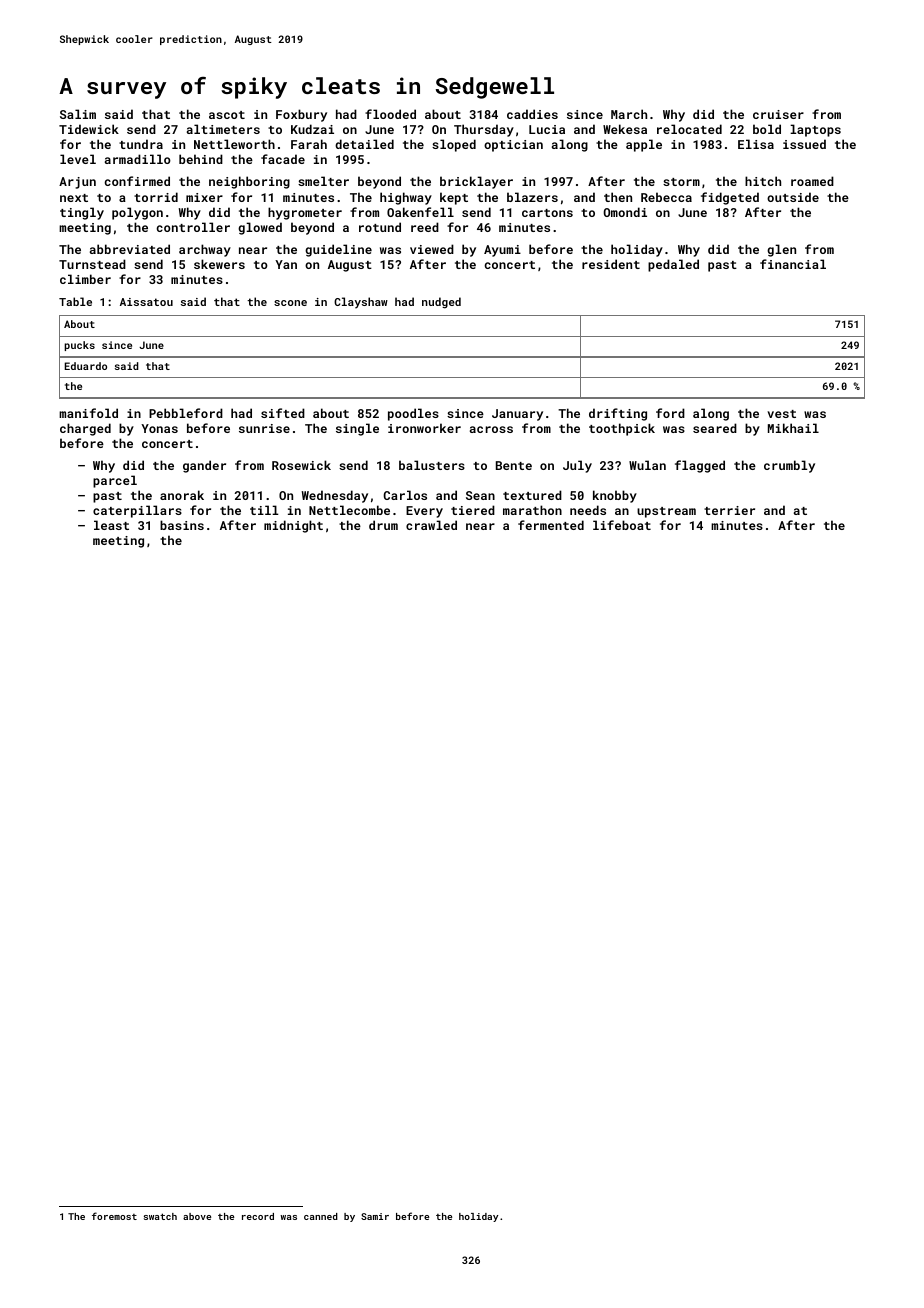 This screenshot has height=1308, width=924. What do you see at coordinates (115, 481) in the screenshot?
I see `parcel` at bounding box center [115, 481].
